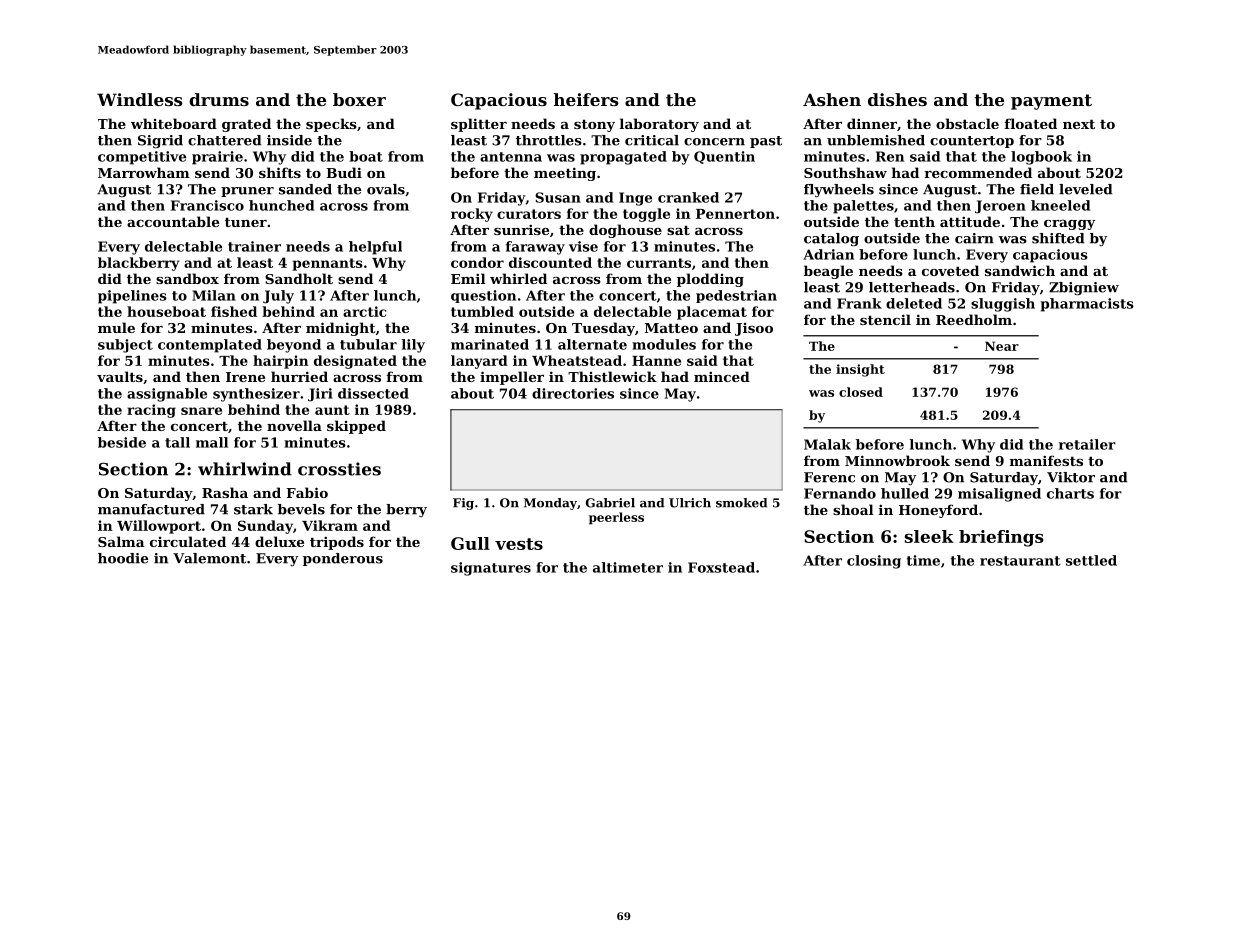 Image resolution: width=1233 pixels, height=952 pixels. Describe the element at coordinates (1087, 444) in the image. I see `retailer` at that location.
